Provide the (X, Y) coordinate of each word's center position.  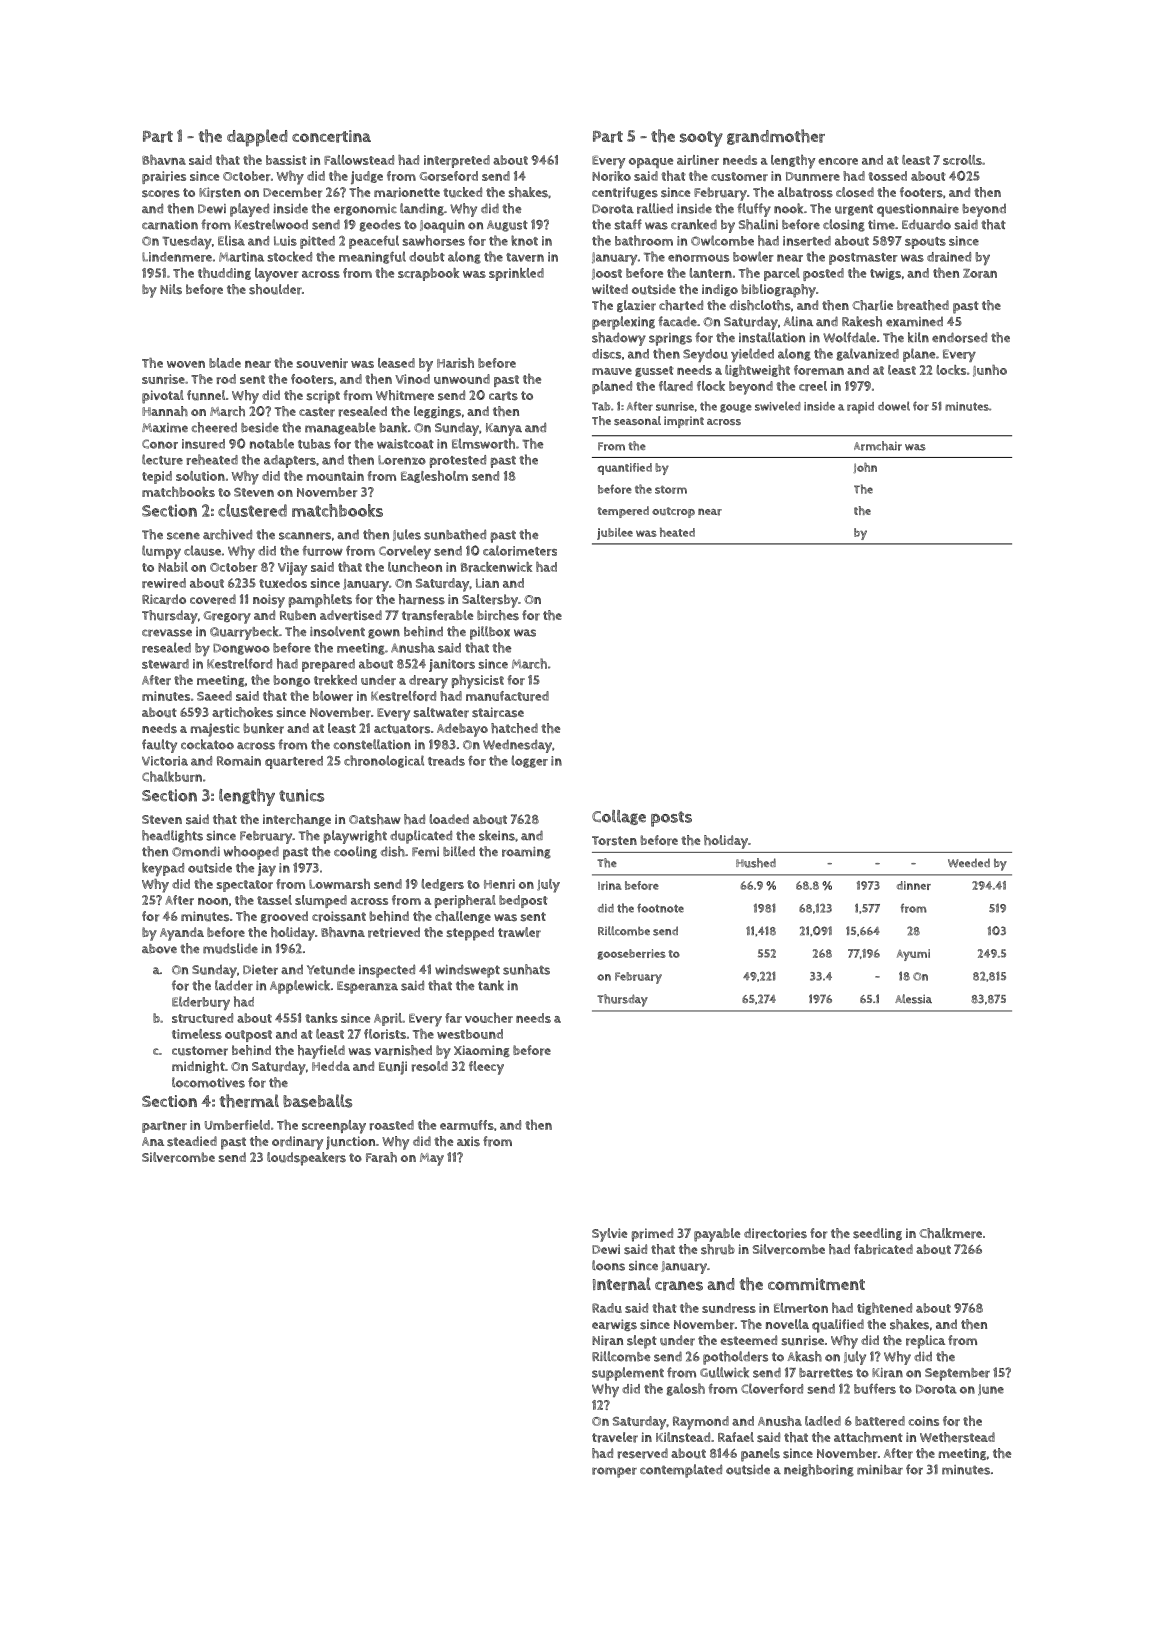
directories (775, 1233)
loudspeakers (306, 1159)
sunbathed (455, 534)
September (957, 1374)
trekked (335, 680)
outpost (248, 1036)
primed (652, 1235)
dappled (257, 138)
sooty (701, 139)
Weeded (969, 863)
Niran (607, 1340)
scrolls (962, 160)
